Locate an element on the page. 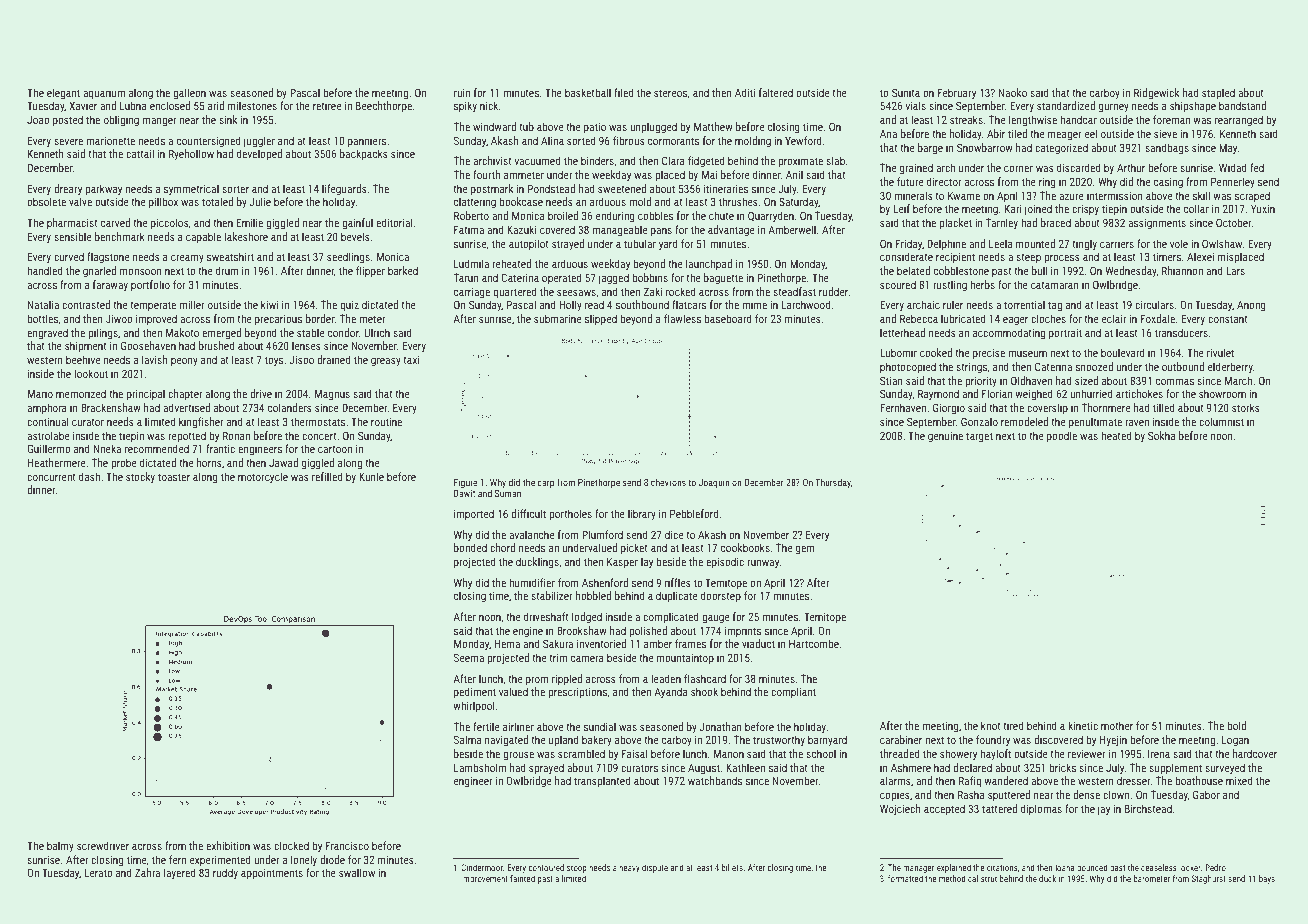 The height and width of the image is (924, 1308). pharmacist is located at coordinates (72, 223).
